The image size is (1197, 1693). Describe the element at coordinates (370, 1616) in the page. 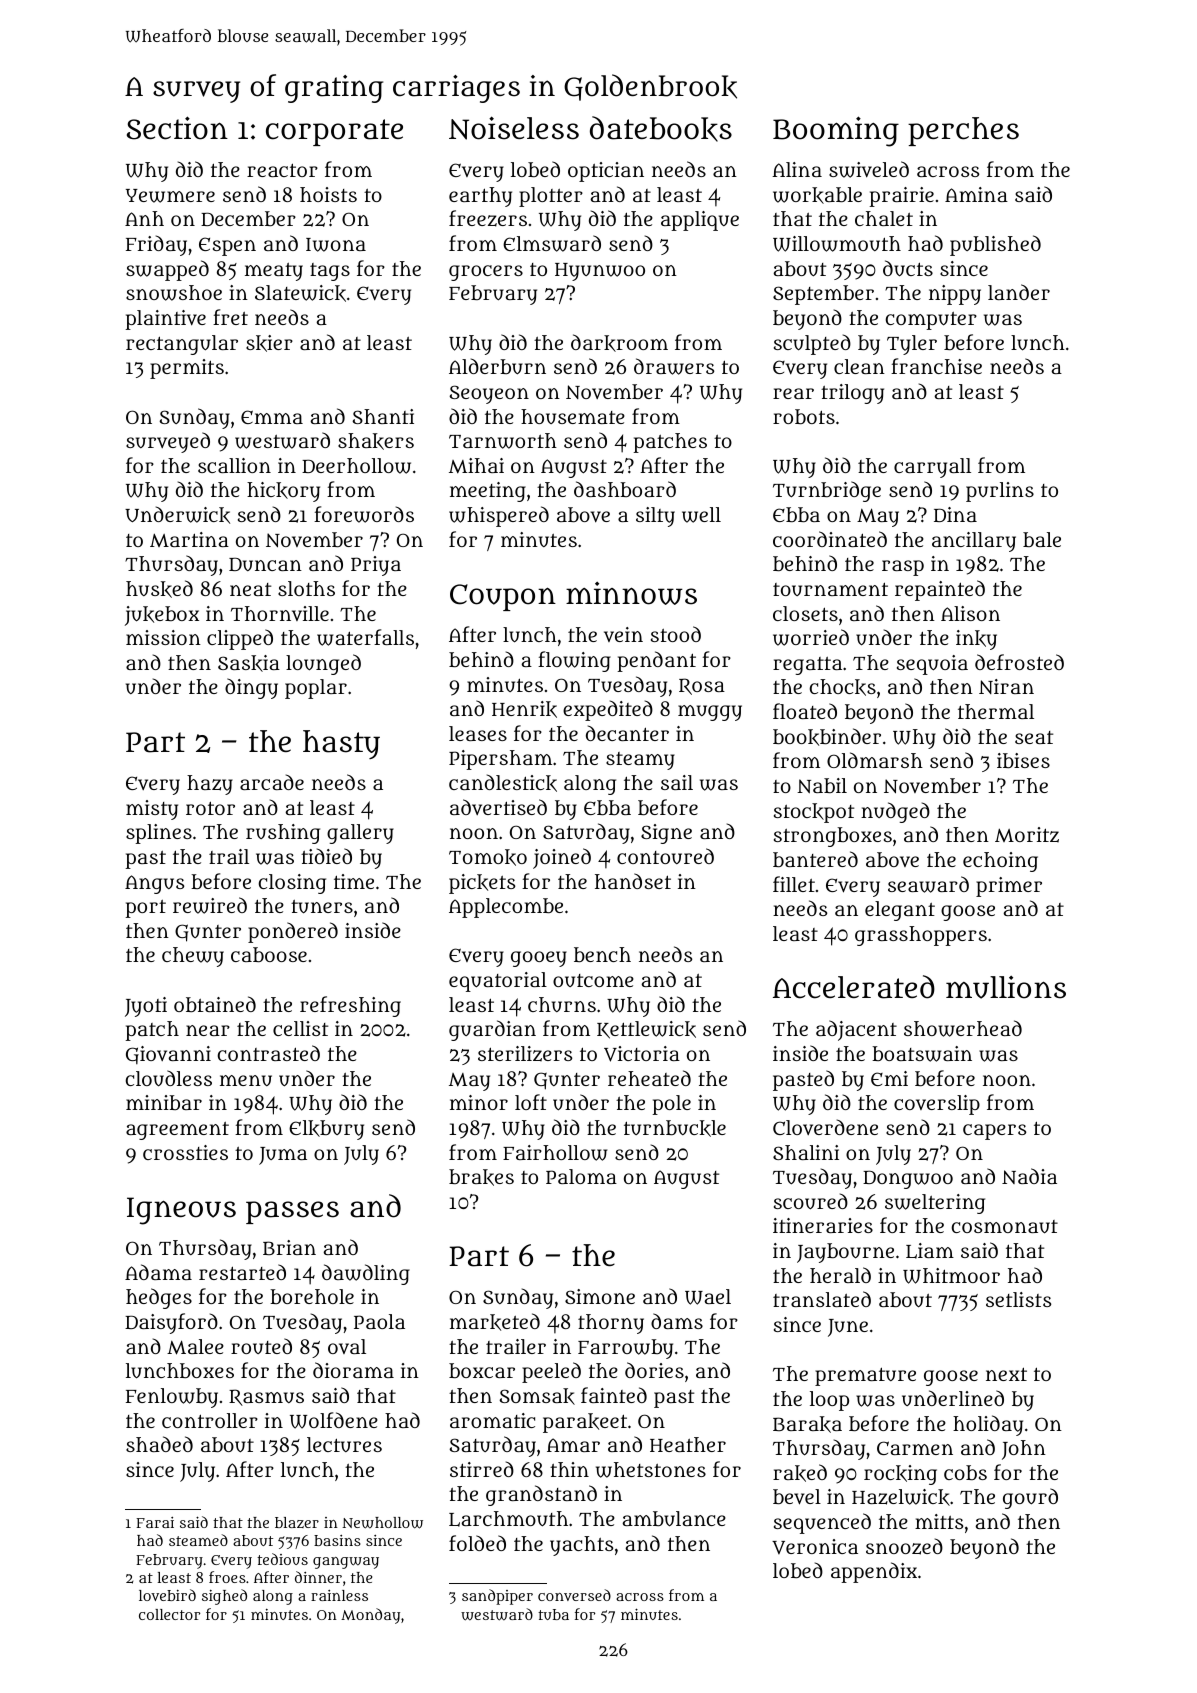

I see `Monday` at that location.
